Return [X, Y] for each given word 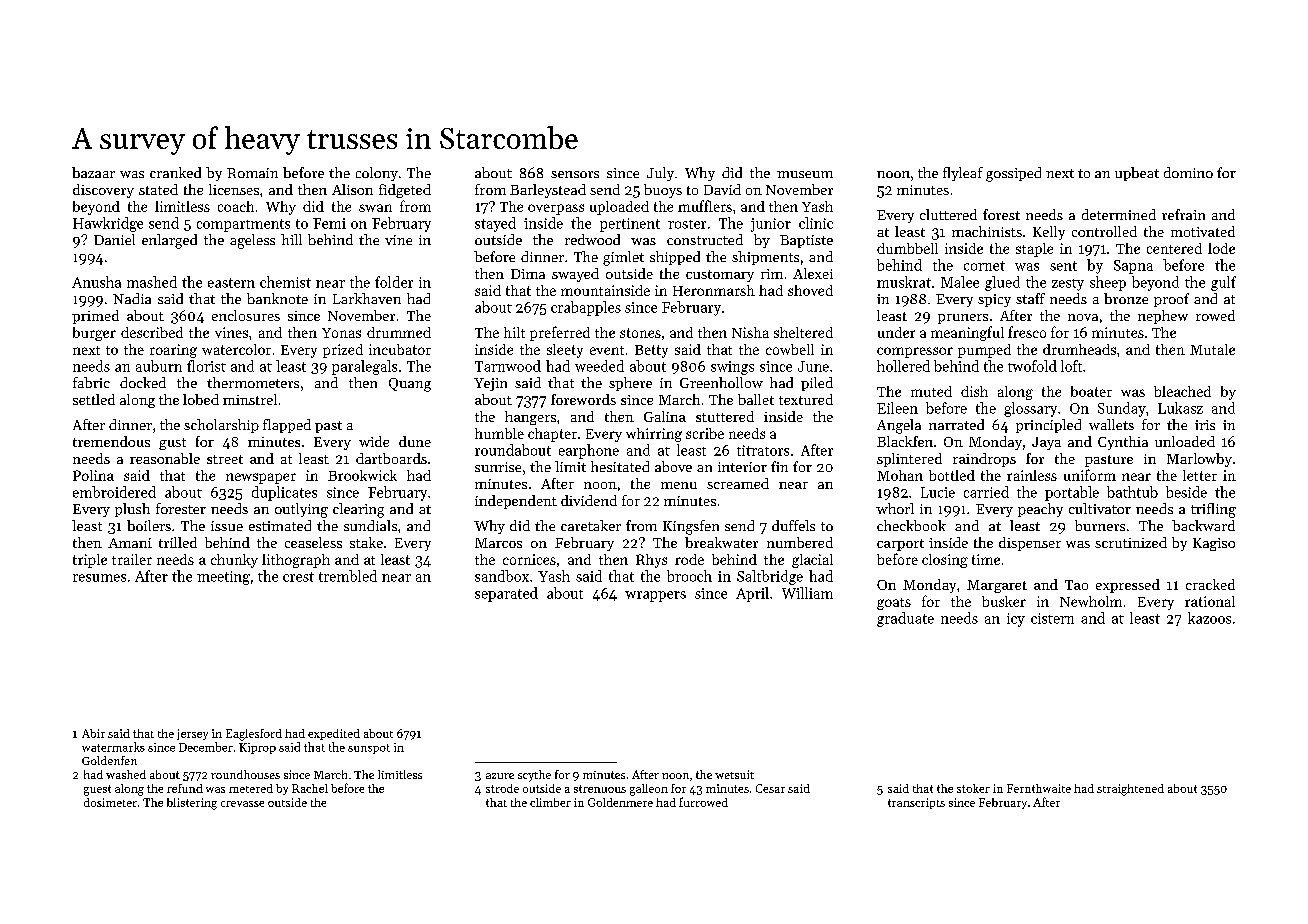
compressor [915, 352]
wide [374, 441]
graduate [905, 619]
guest [97, 790]
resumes [99, 578]
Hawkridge [108, 224]
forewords [583, 399]
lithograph [296, 561]
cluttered [948, 214]
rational [1210, 601]
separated [506, 594]
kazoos [1209, 618]
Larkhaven [367, 298]
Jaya [1046, 443]
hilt [514, 332]
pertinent [630, 225]
